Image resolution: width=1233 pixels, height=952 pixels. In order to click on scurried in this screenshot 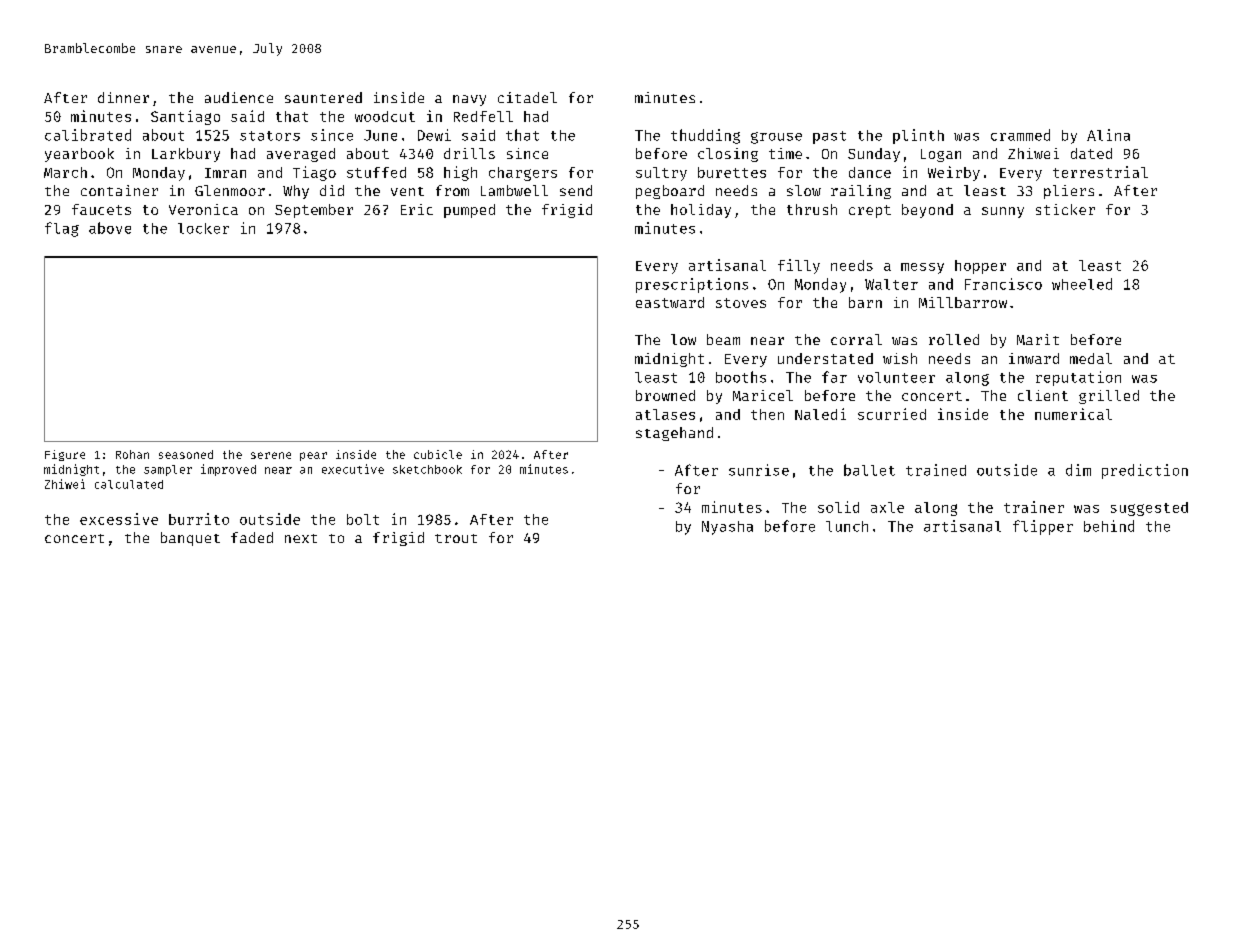, I will do `click(892, 414)`.
